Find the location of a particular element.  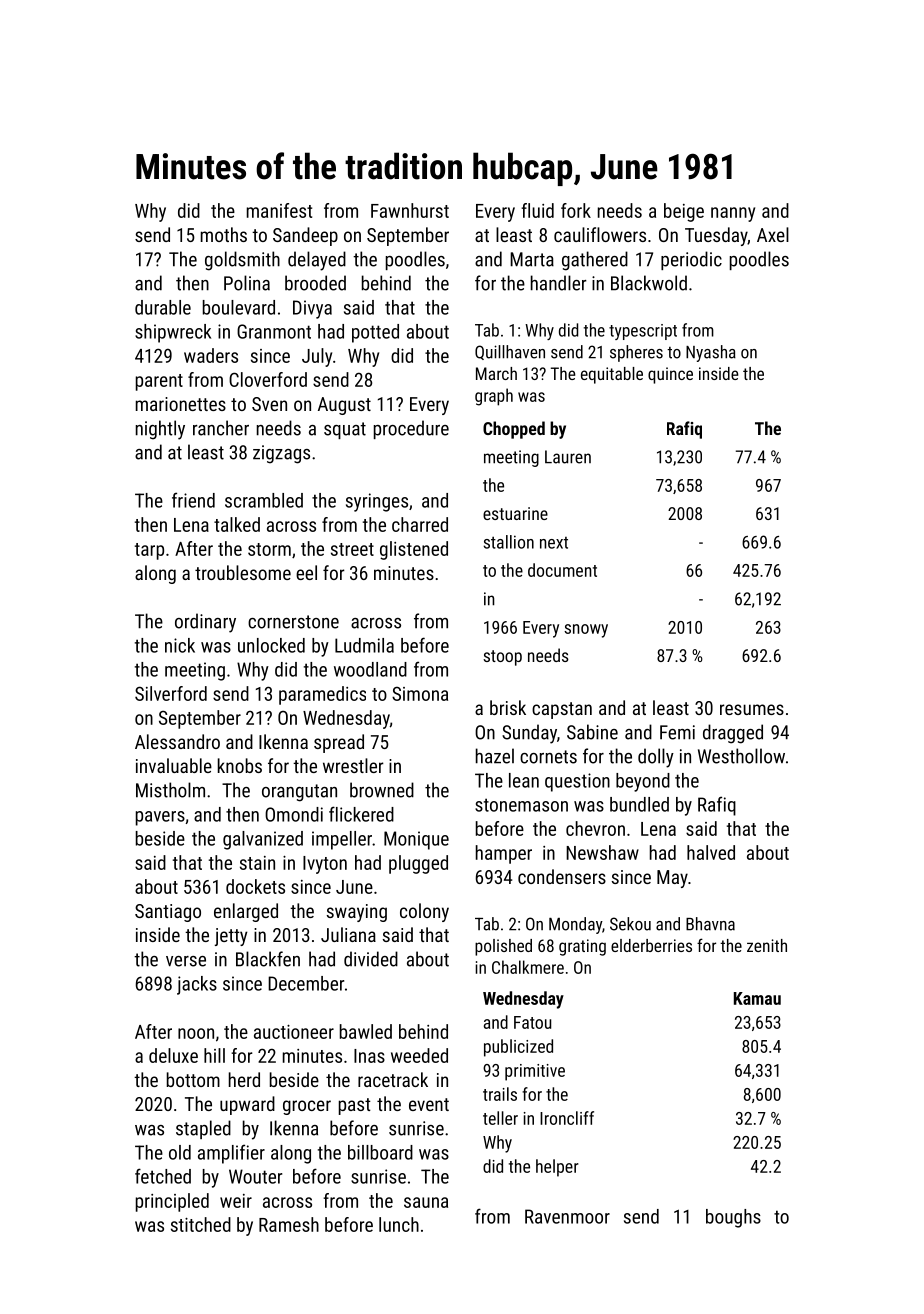

resumes is located at coordinates (752, 709).
